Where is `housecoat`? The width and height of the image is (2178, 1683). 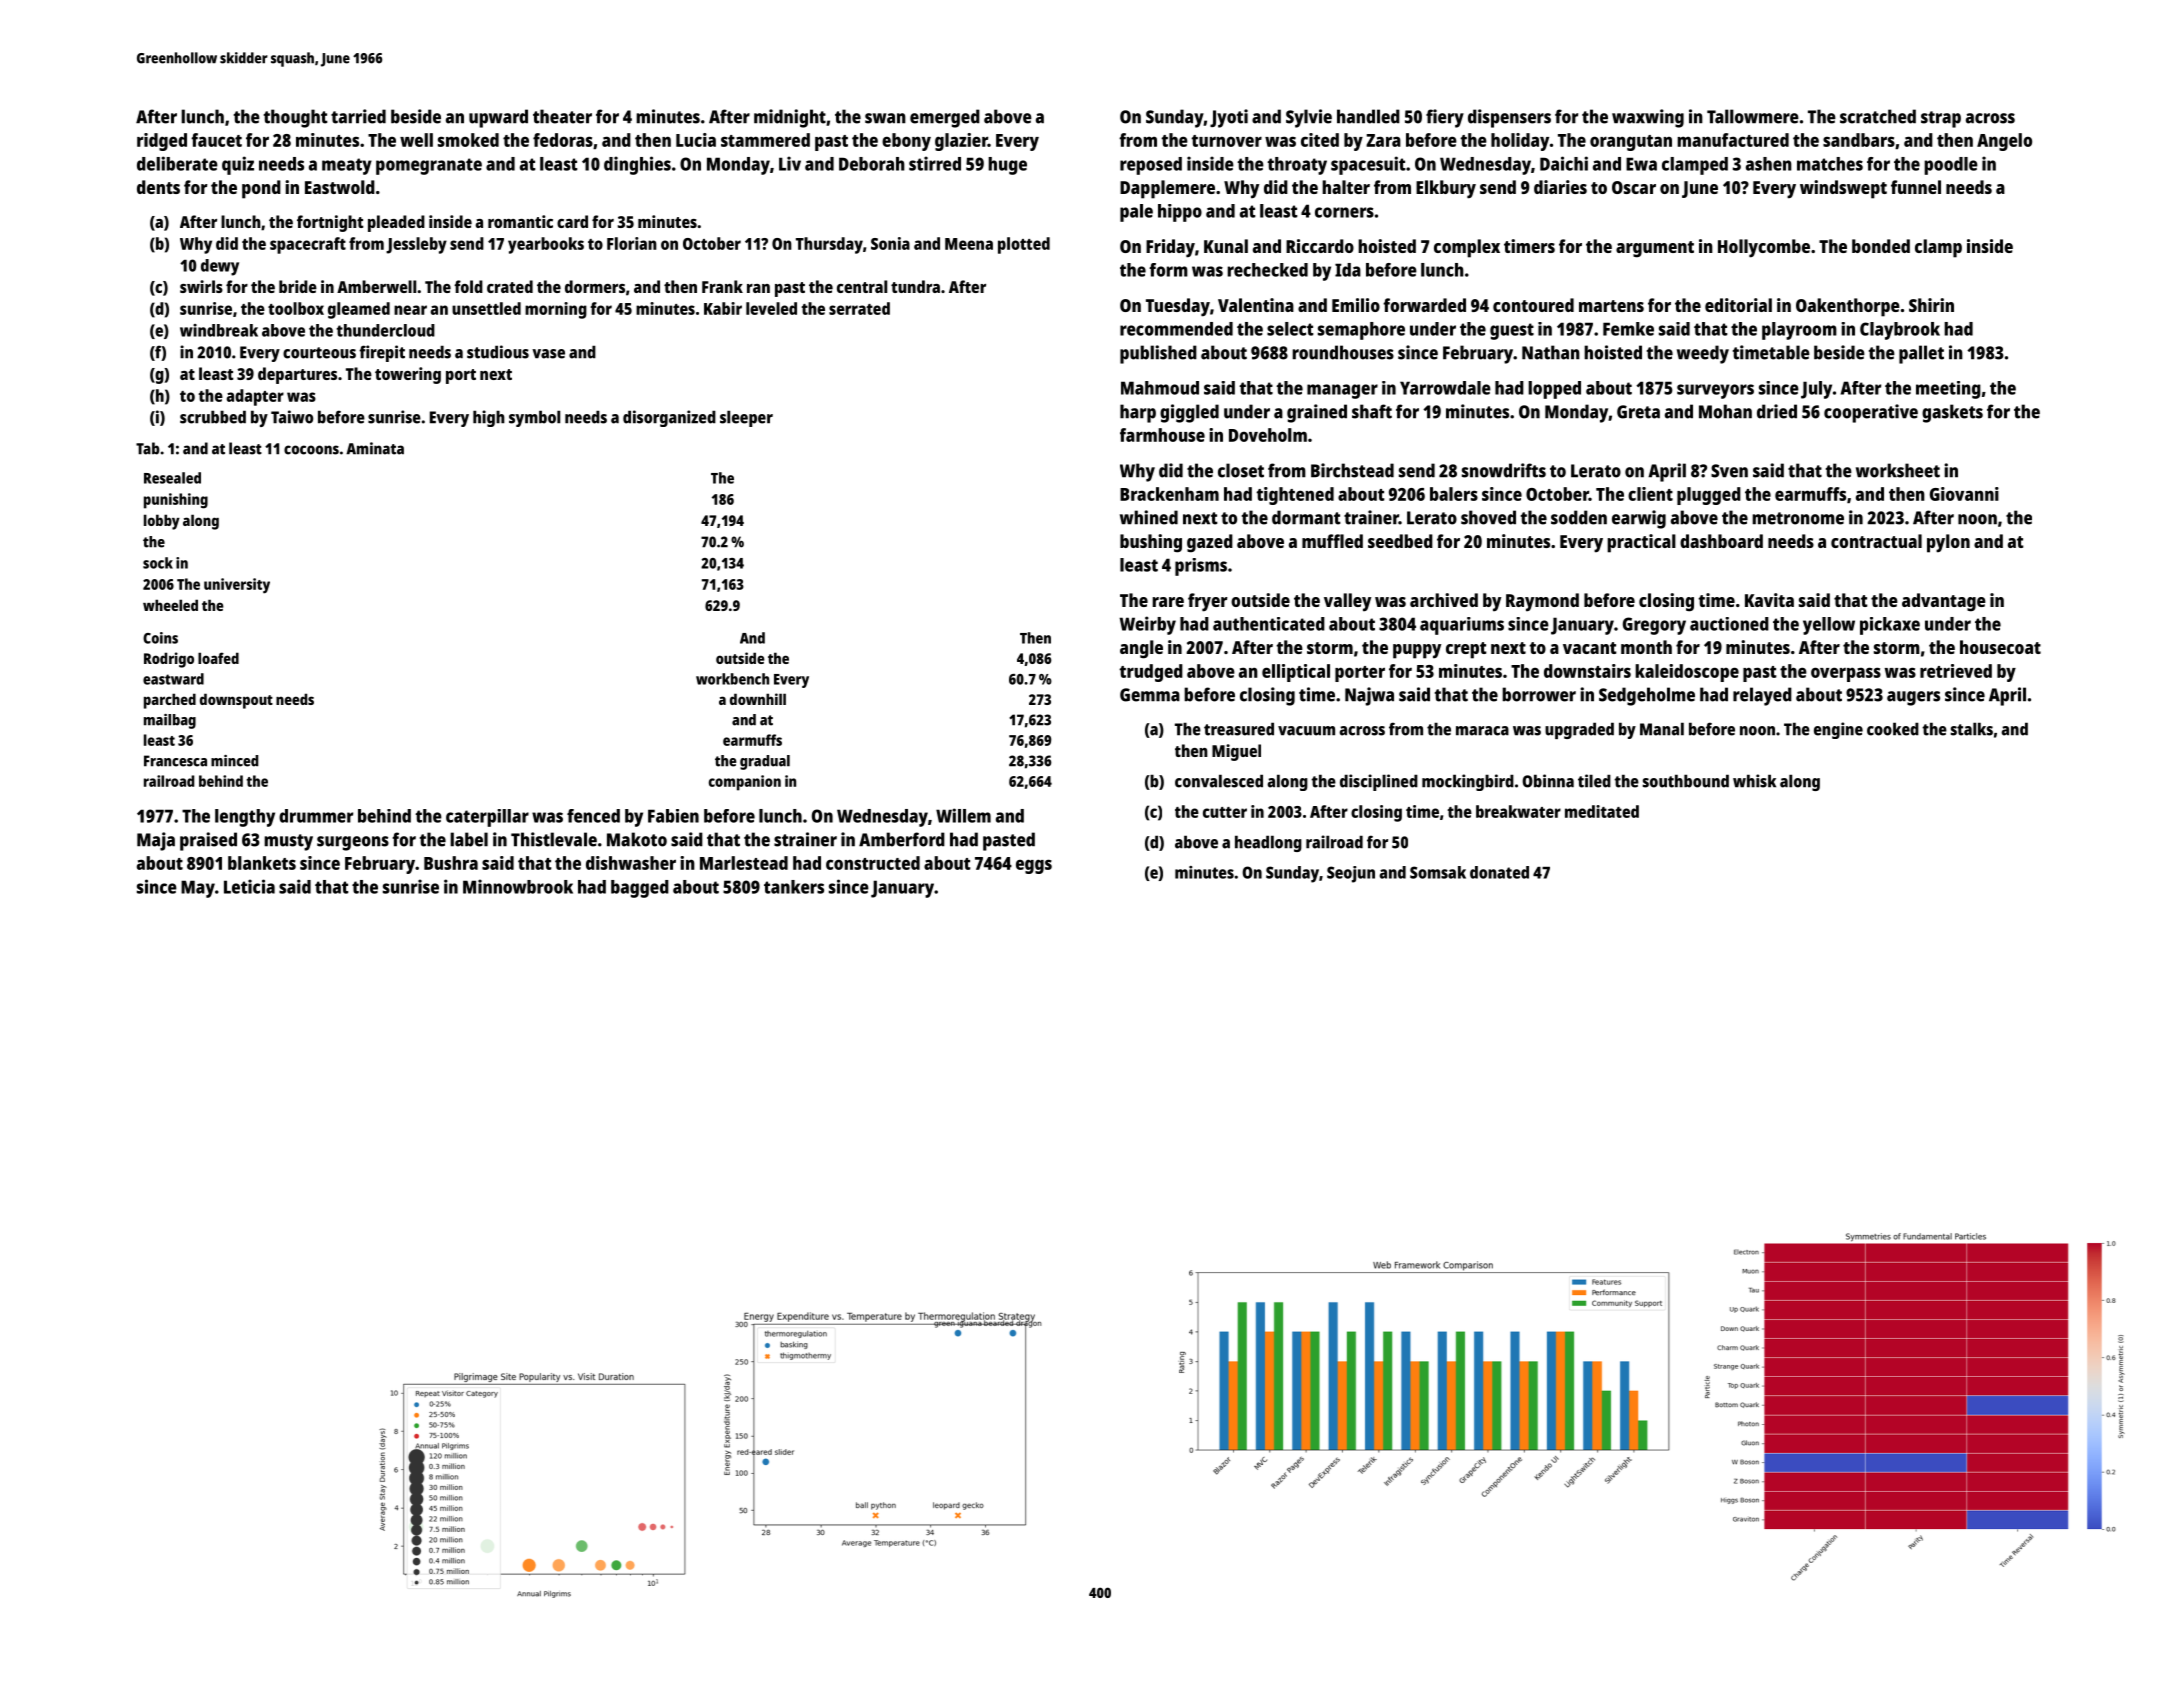 housecoat is located at coordinates (2000, 647).
